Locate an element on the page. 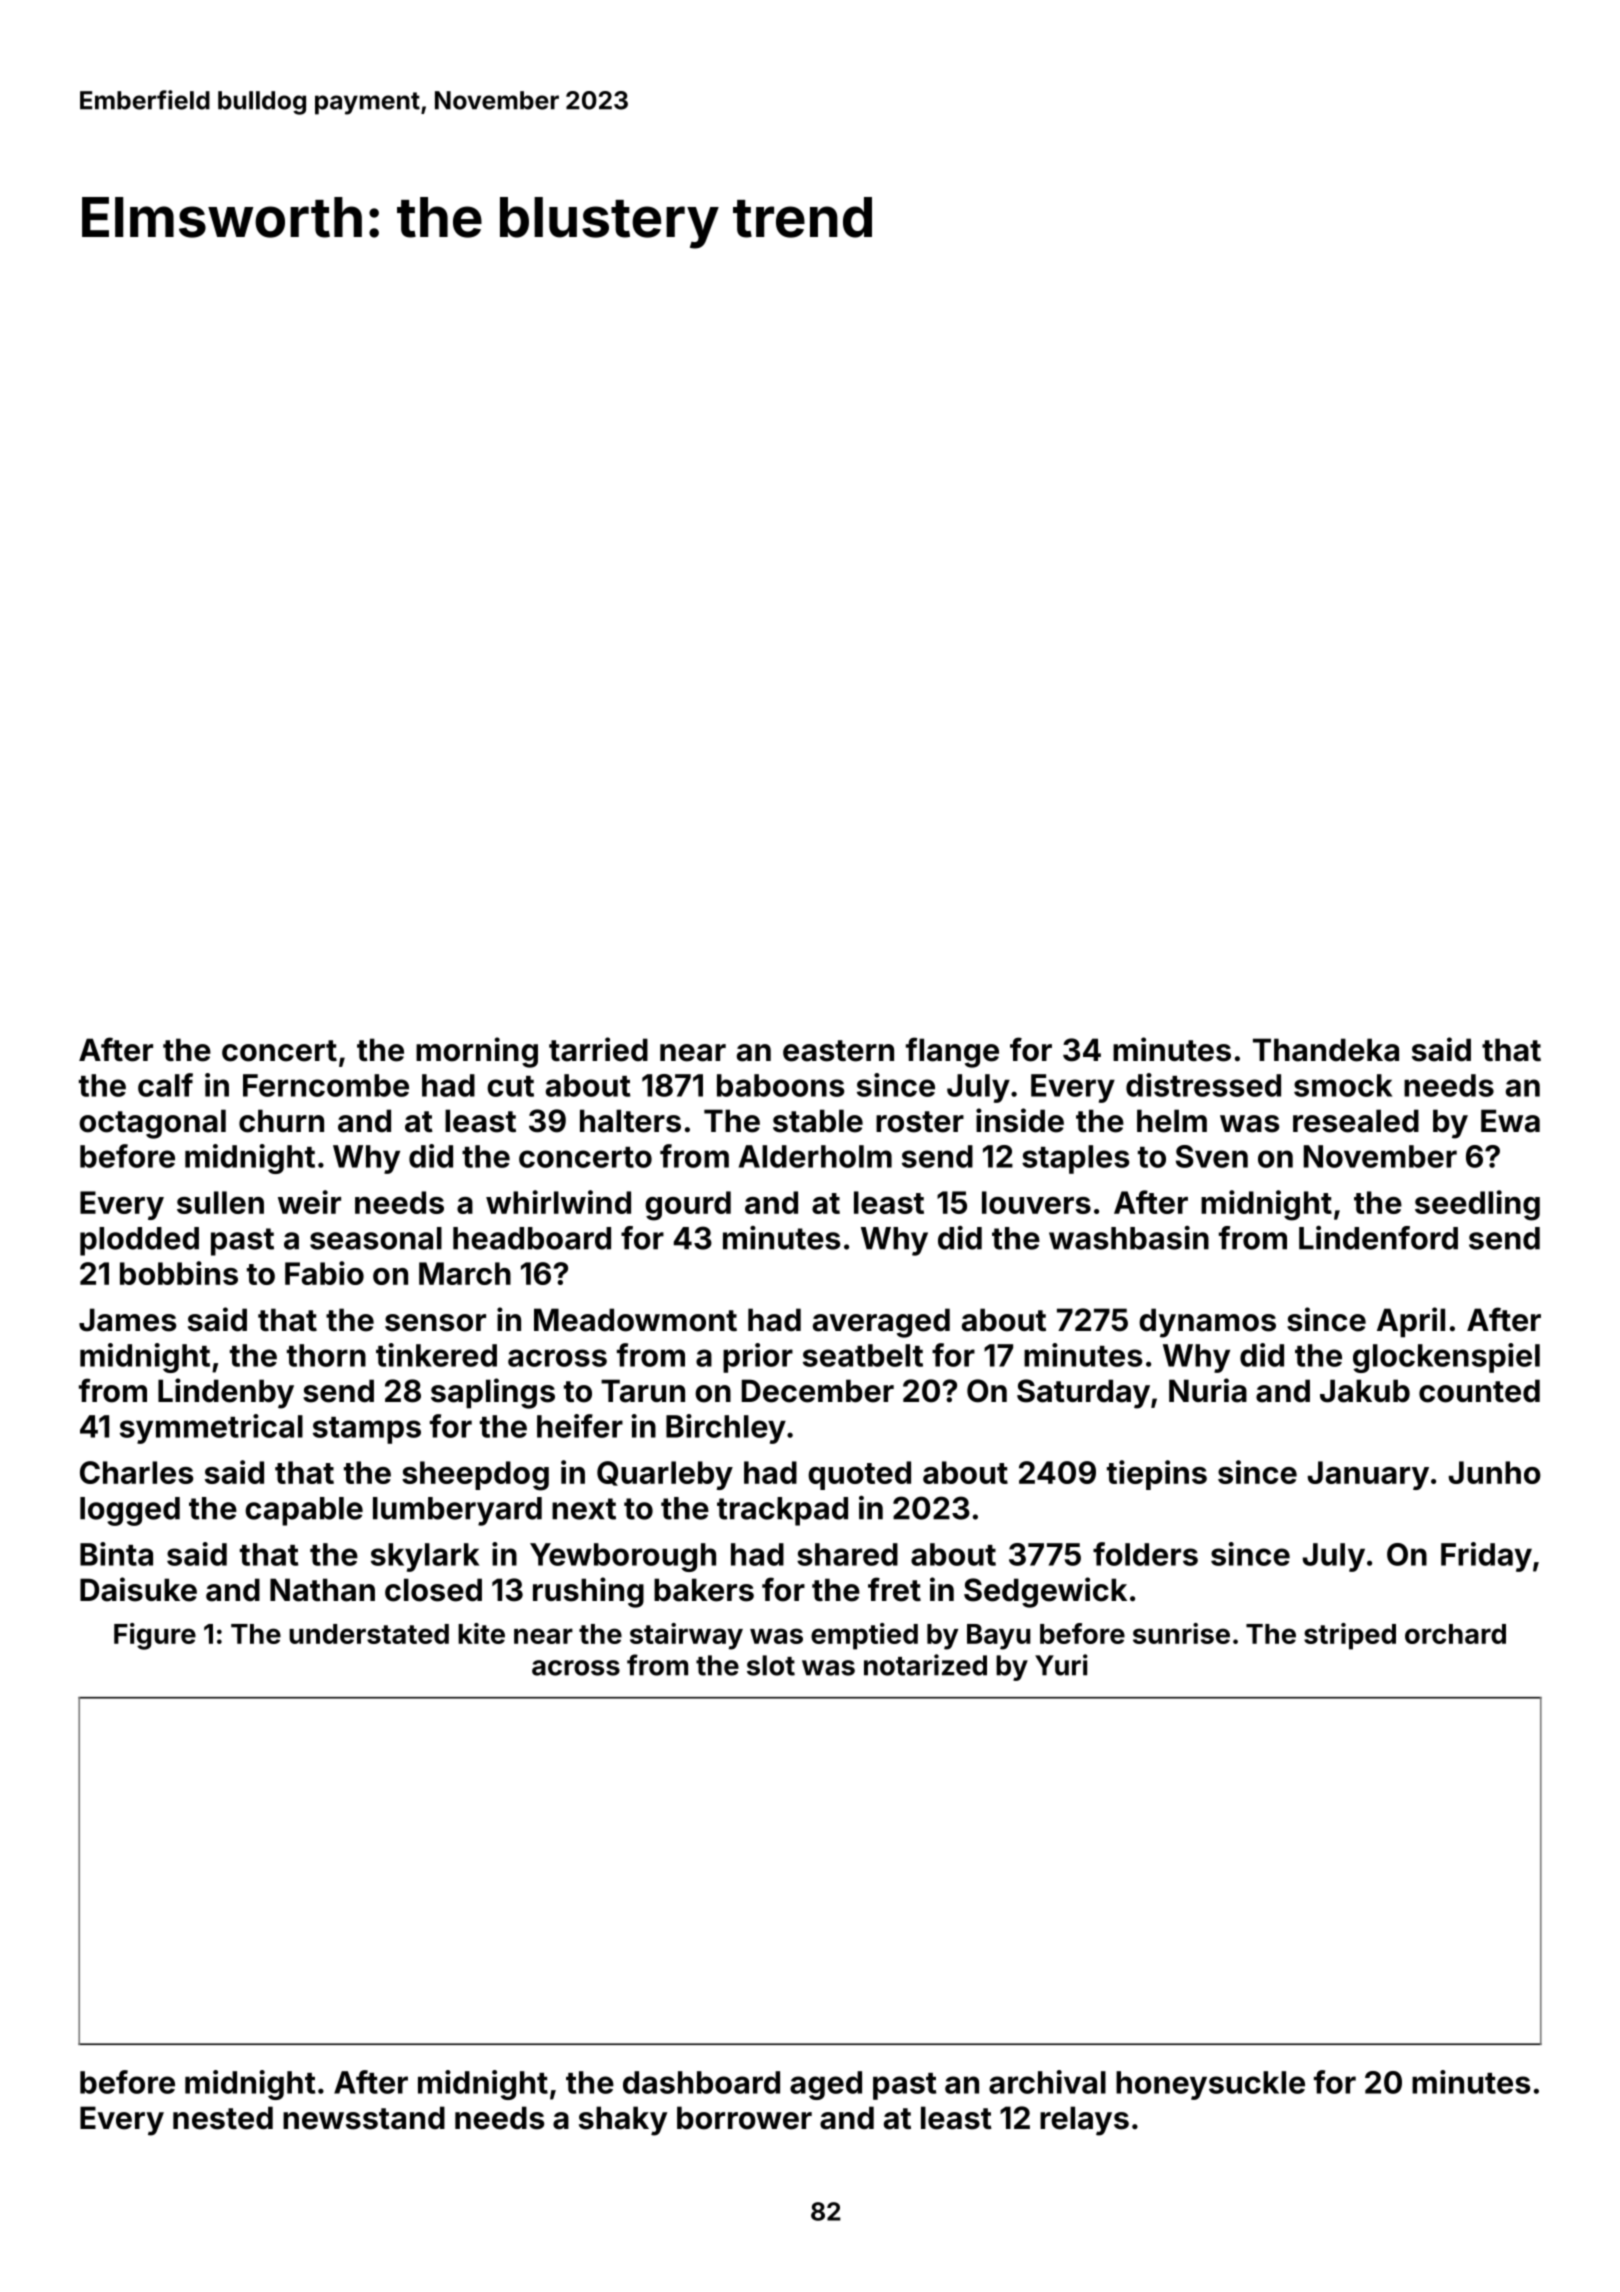 This page has width=1620, height=2292. stairway is located at coordinates (686, 1636).
